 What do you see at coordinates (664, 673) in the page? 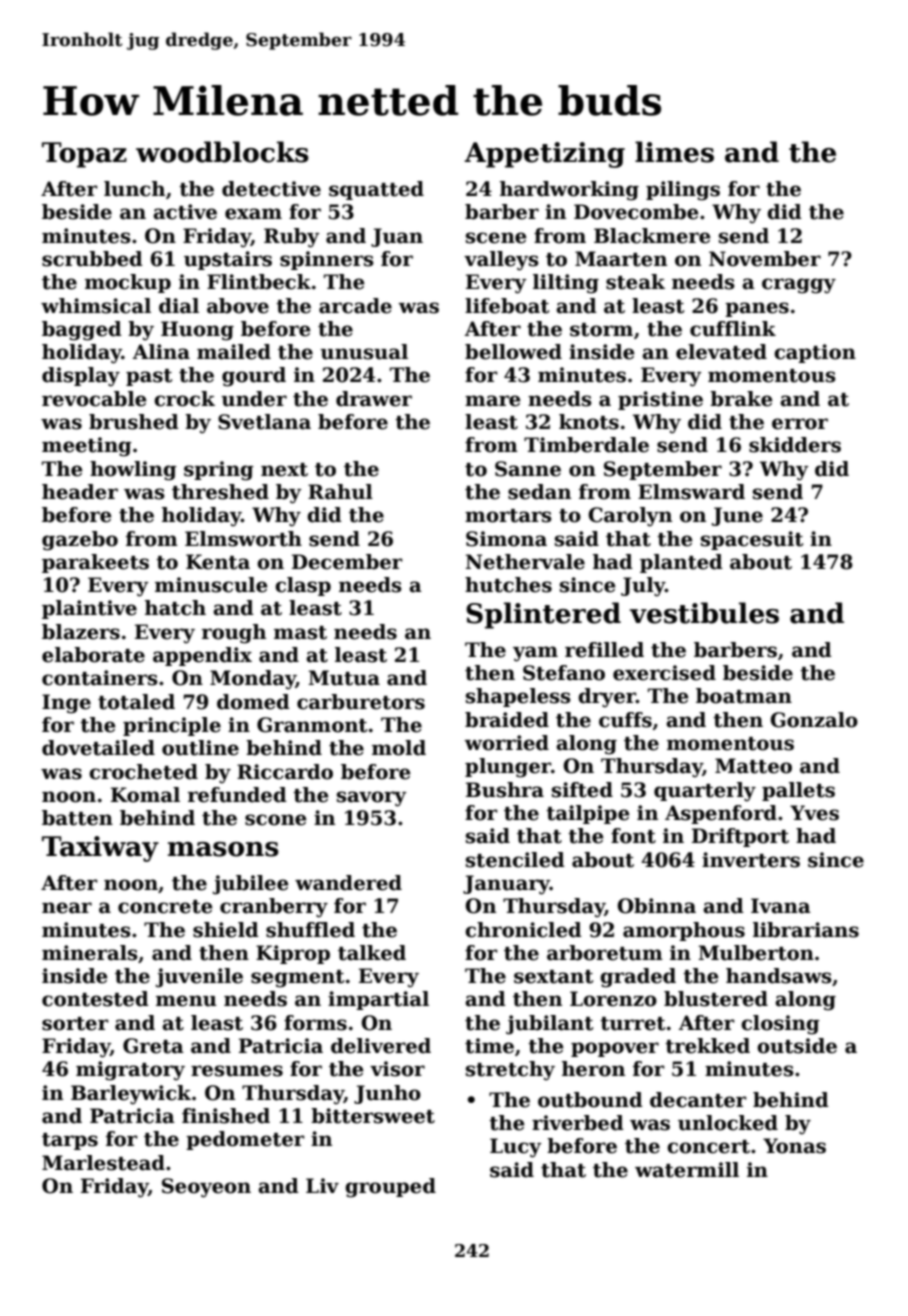
I see `exercised` at bounding box center [664, 673].
